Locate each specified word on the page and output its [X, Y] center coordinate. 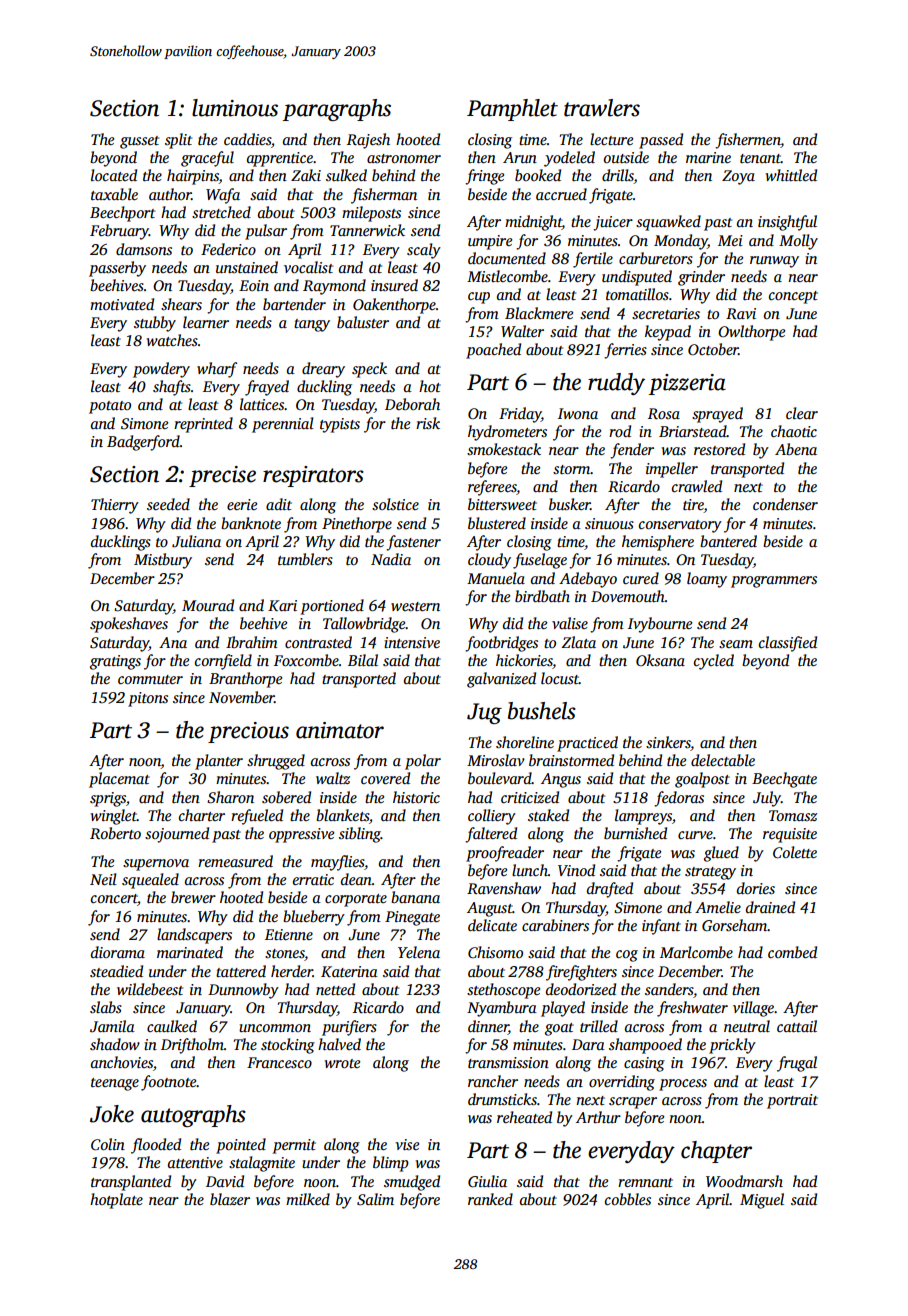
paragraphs [337, 110]
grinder [701, 278]
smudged [412, 1183]
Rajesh [368, 141]
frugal [797, 1064]
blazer [230, 1199]
